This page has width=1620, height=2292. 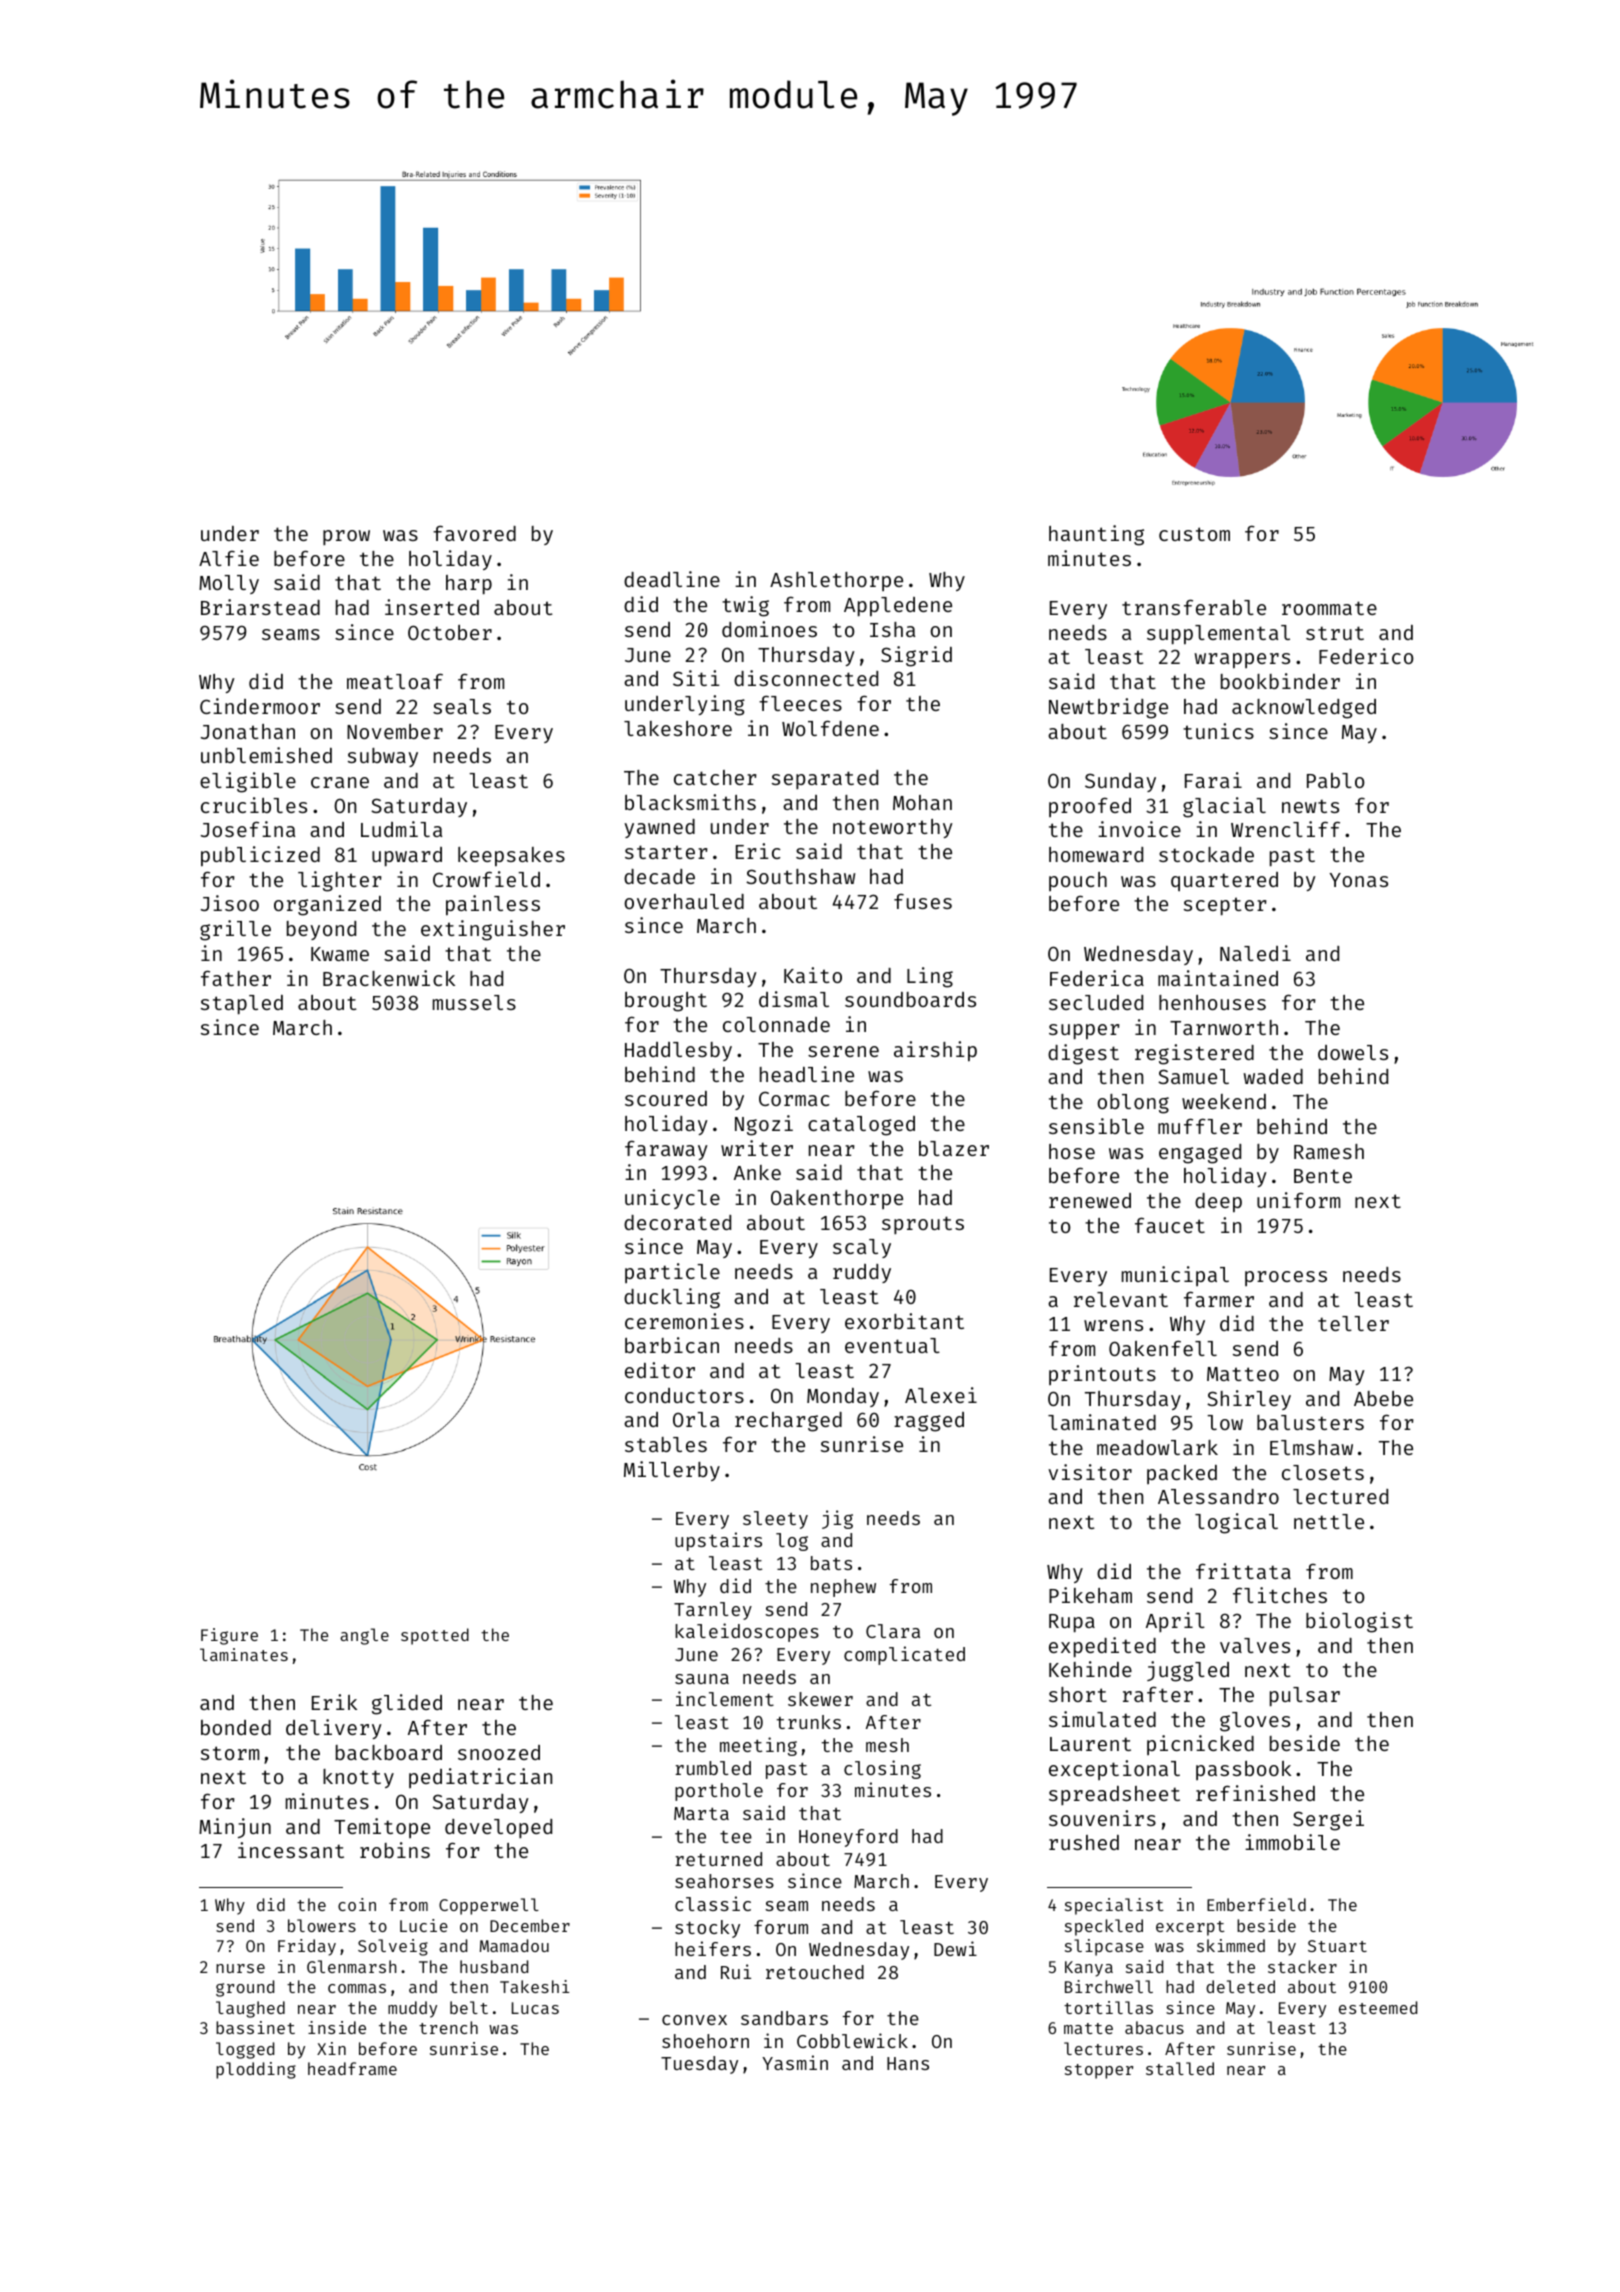 What do you see at coordinates (672, 579) in the page?
I see `deadline` at bounding box center [672, 579].
